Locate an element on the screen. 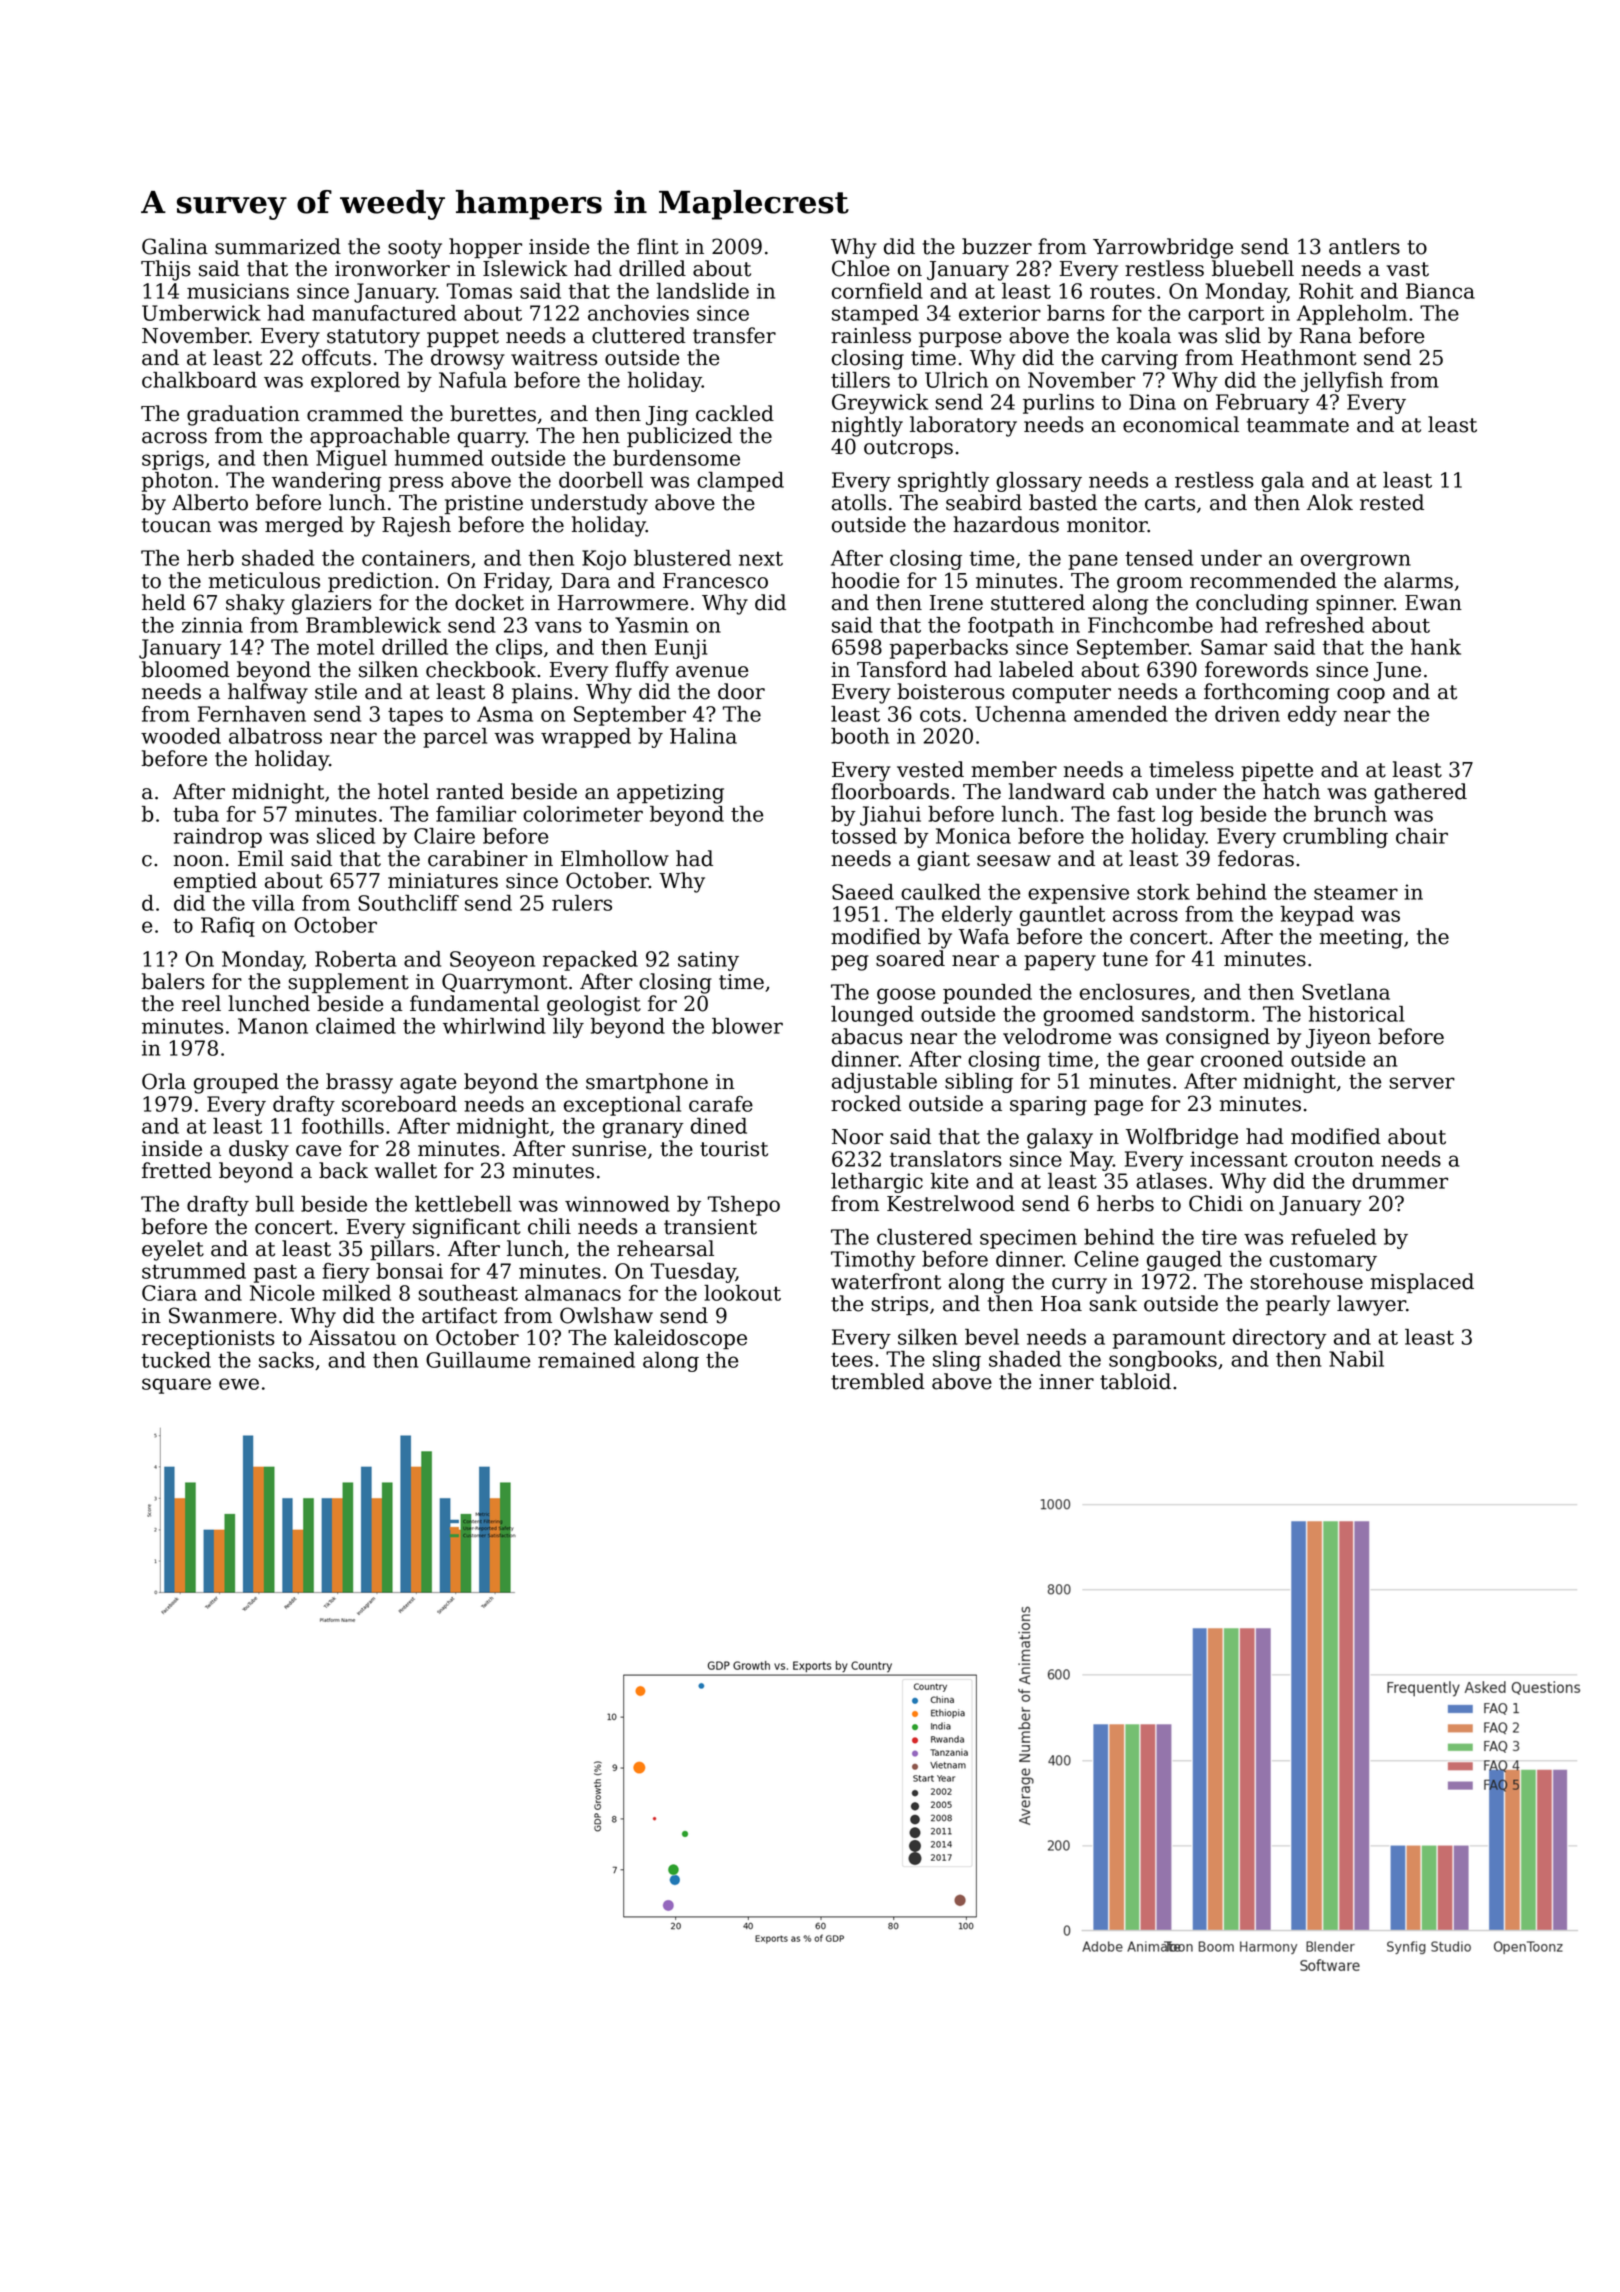 Image resolution: width=1620 pixels, height=2292 pixels. wallet is located at coordinates (406, 1170).
